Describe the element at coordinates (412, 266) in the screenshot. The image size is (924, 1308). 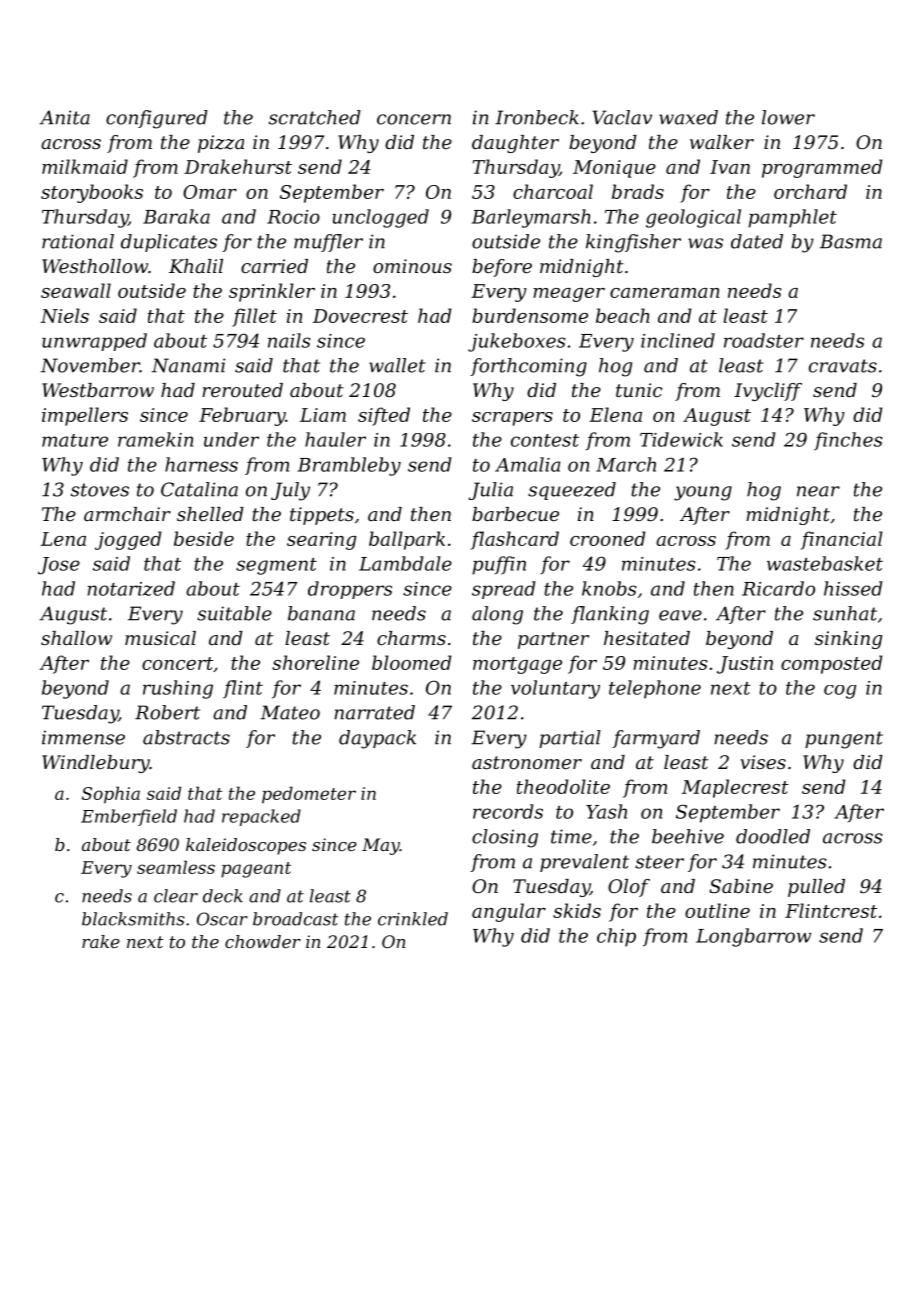
I see `ominous` at that location.
